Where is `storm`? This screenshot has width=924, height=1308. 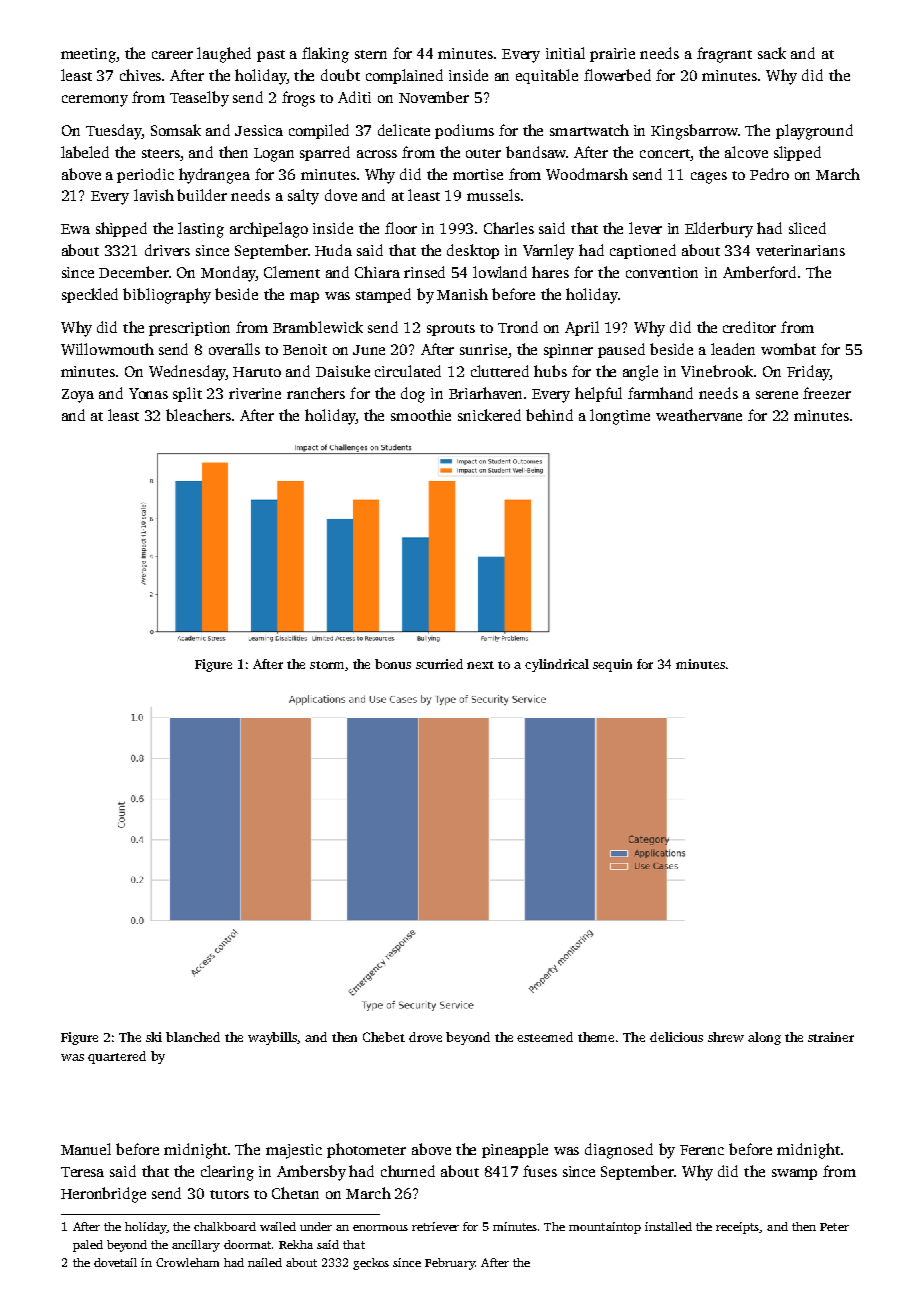 storm is located at coordinates (327, 665).
